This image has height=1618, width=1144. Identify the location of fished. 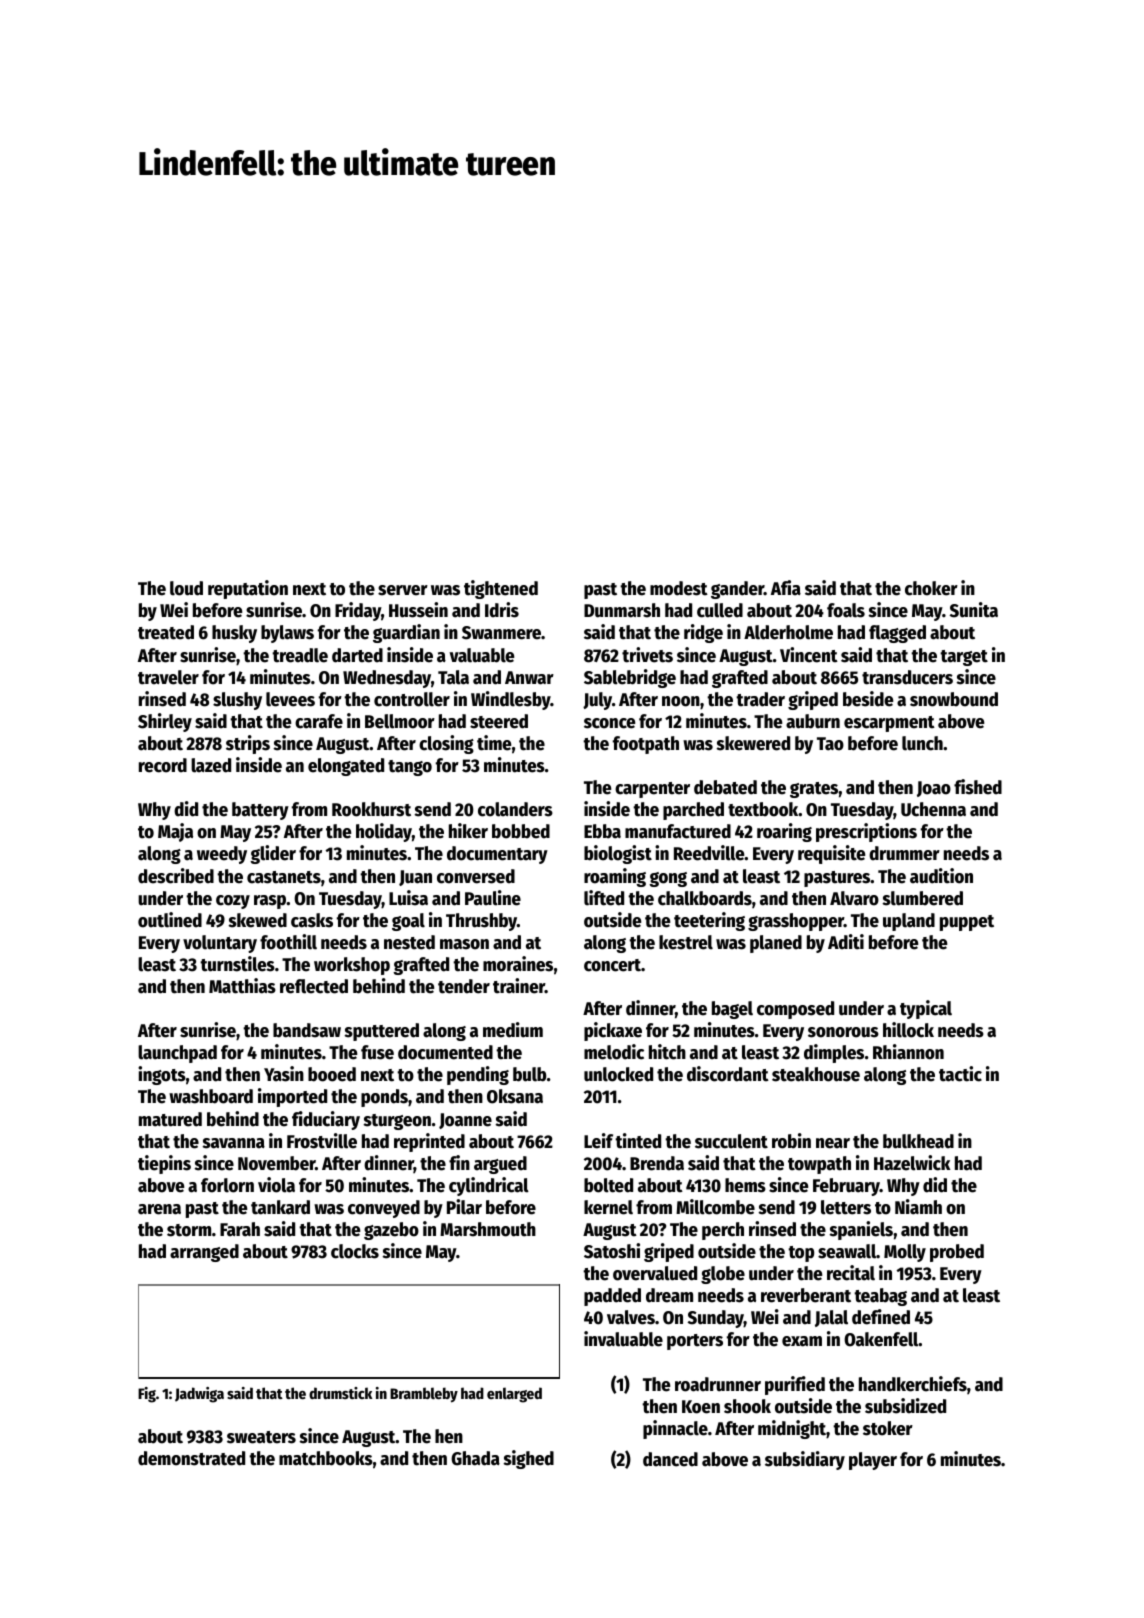
(978, 787).
